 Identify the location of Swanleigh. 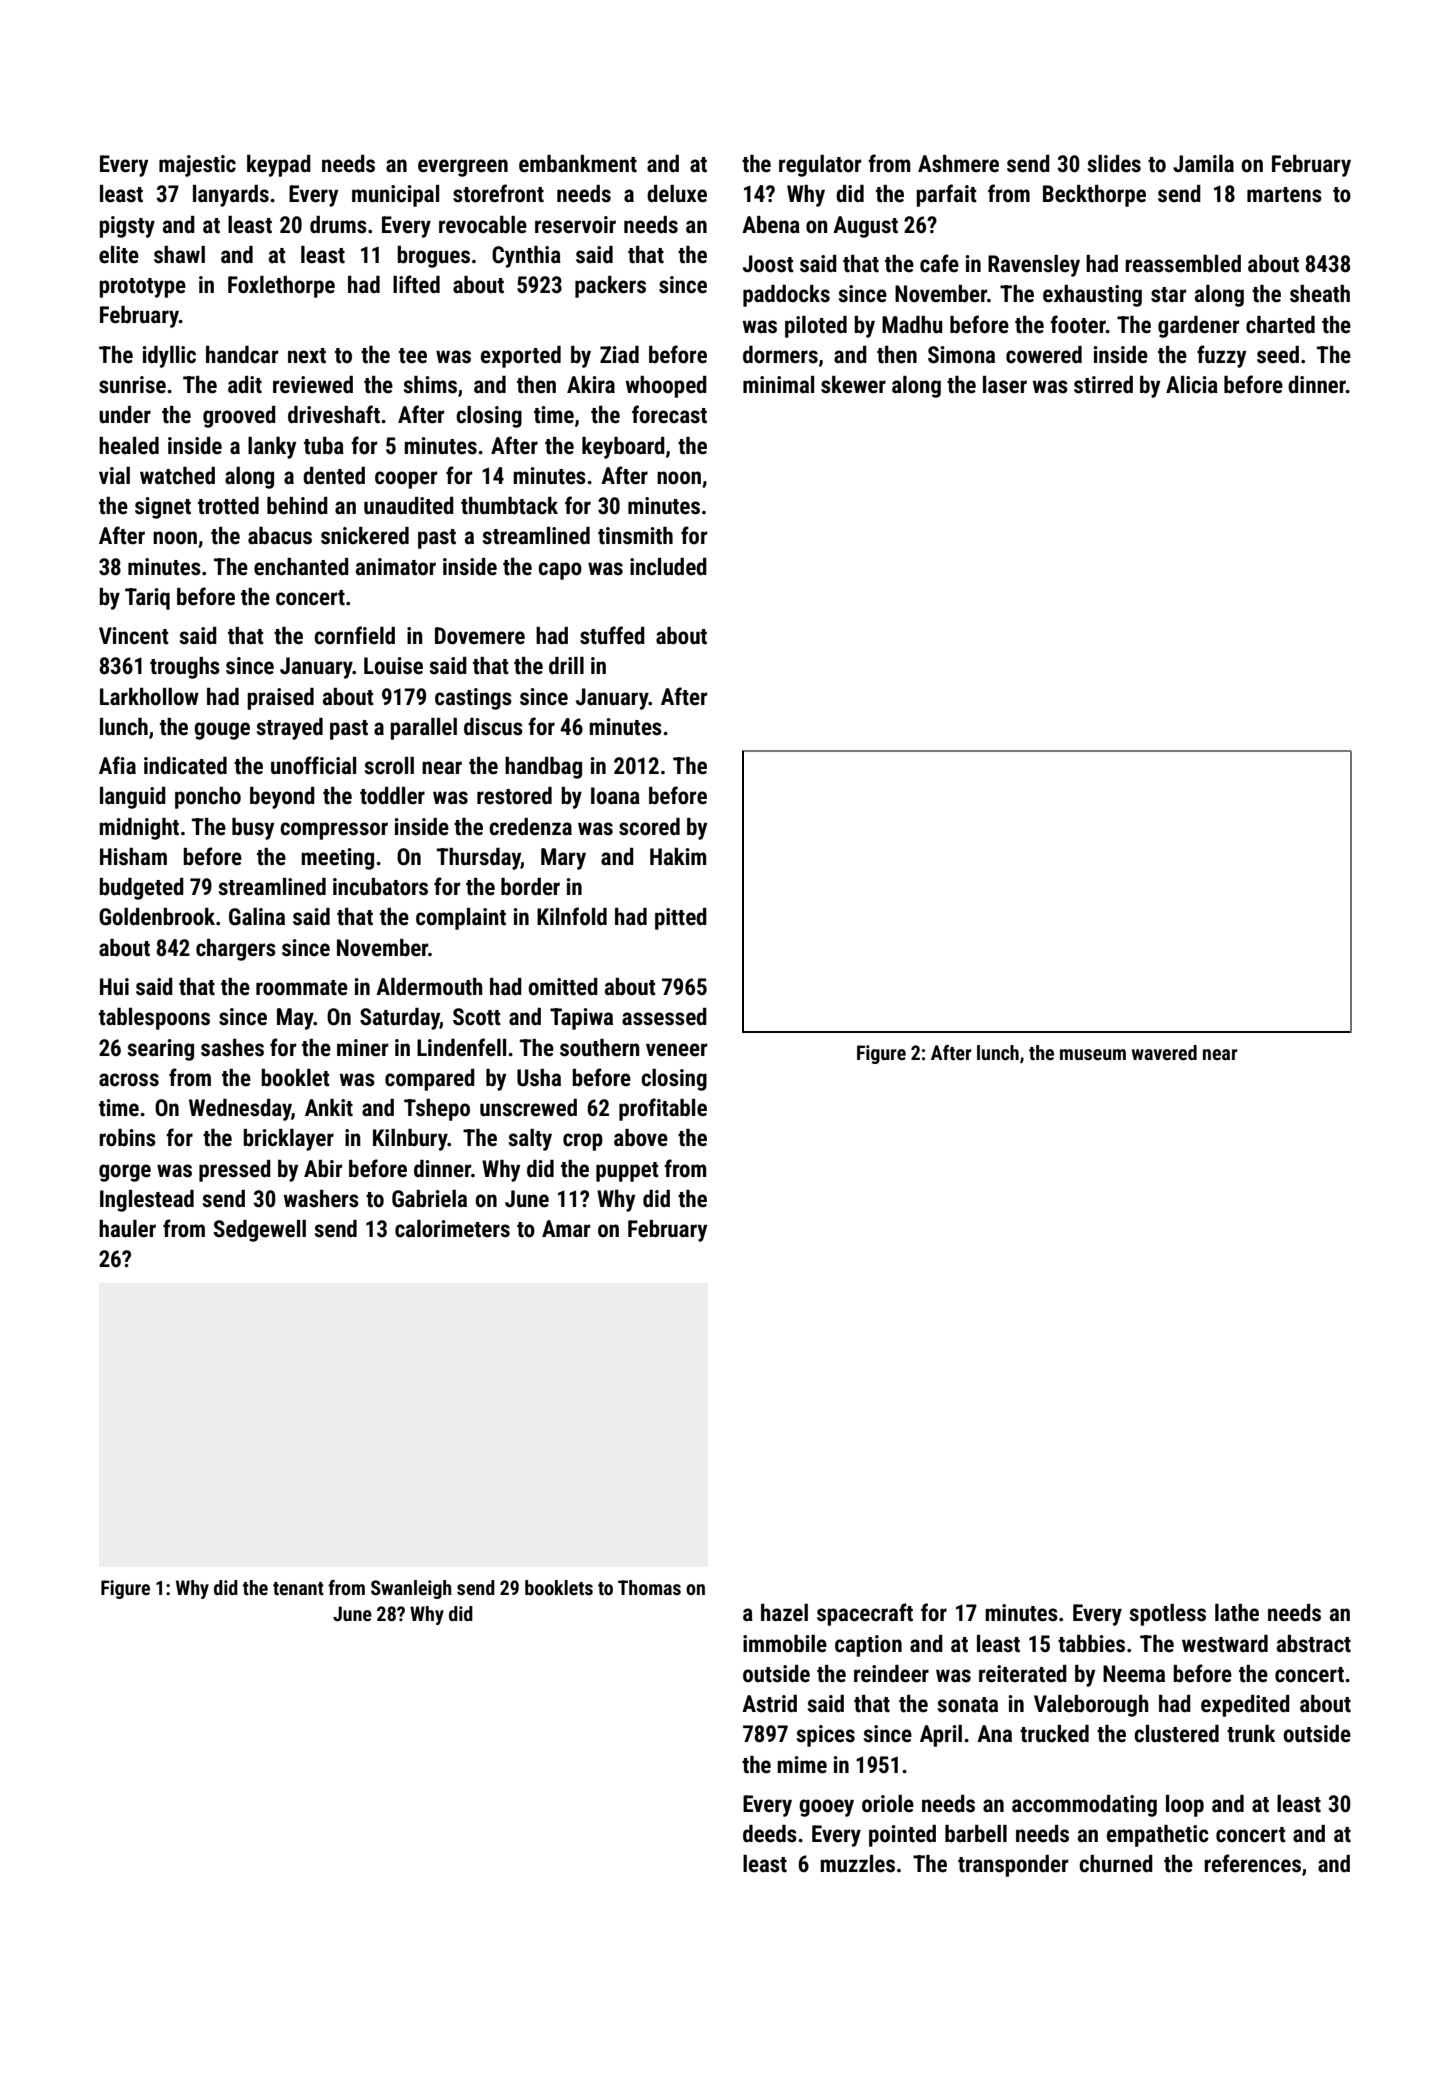
(411, 1589).
